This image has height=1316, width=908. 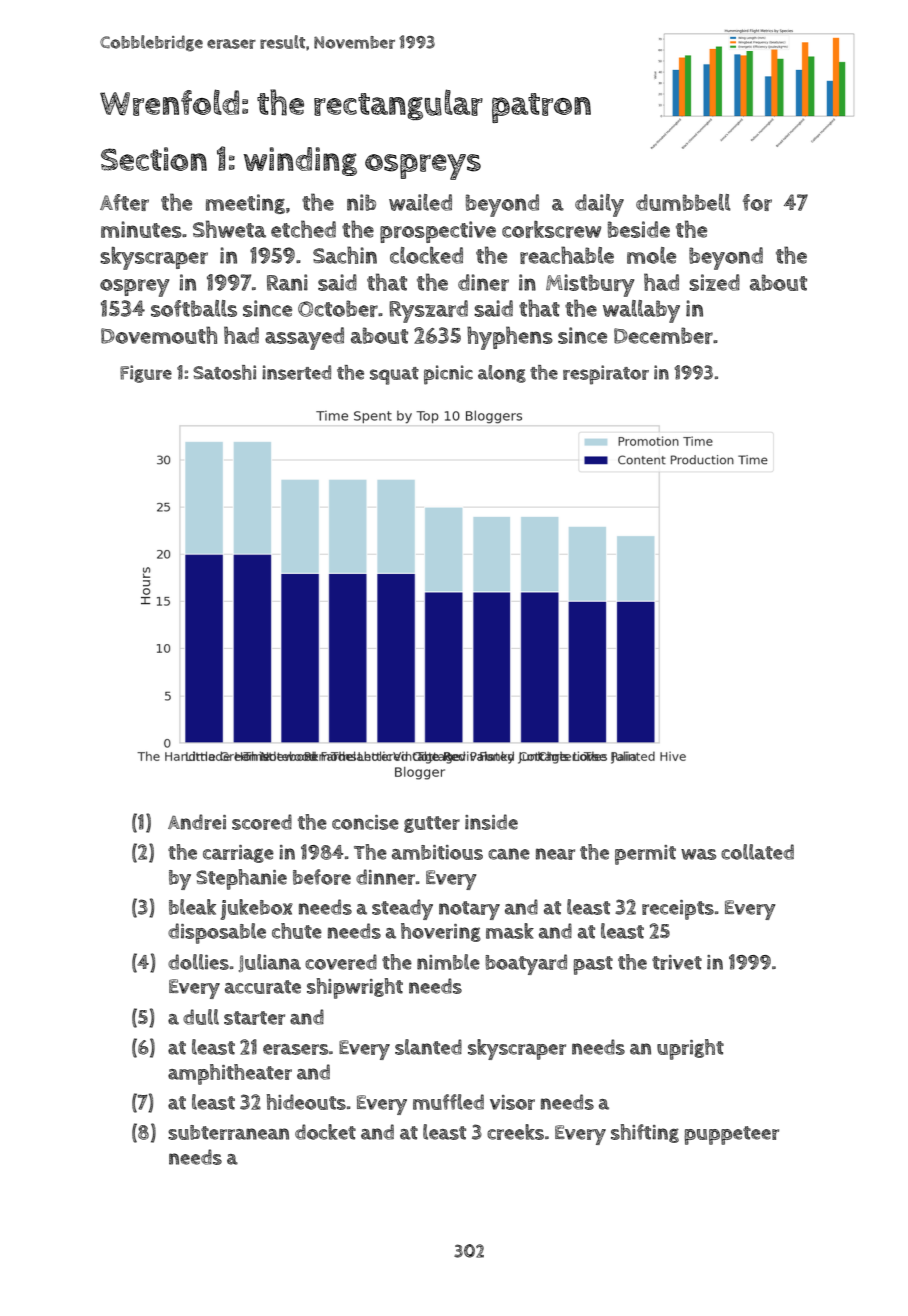 What do you see at coordinates (262, 822) in the image?
I see `scored` at bounding box center [262, 822].
